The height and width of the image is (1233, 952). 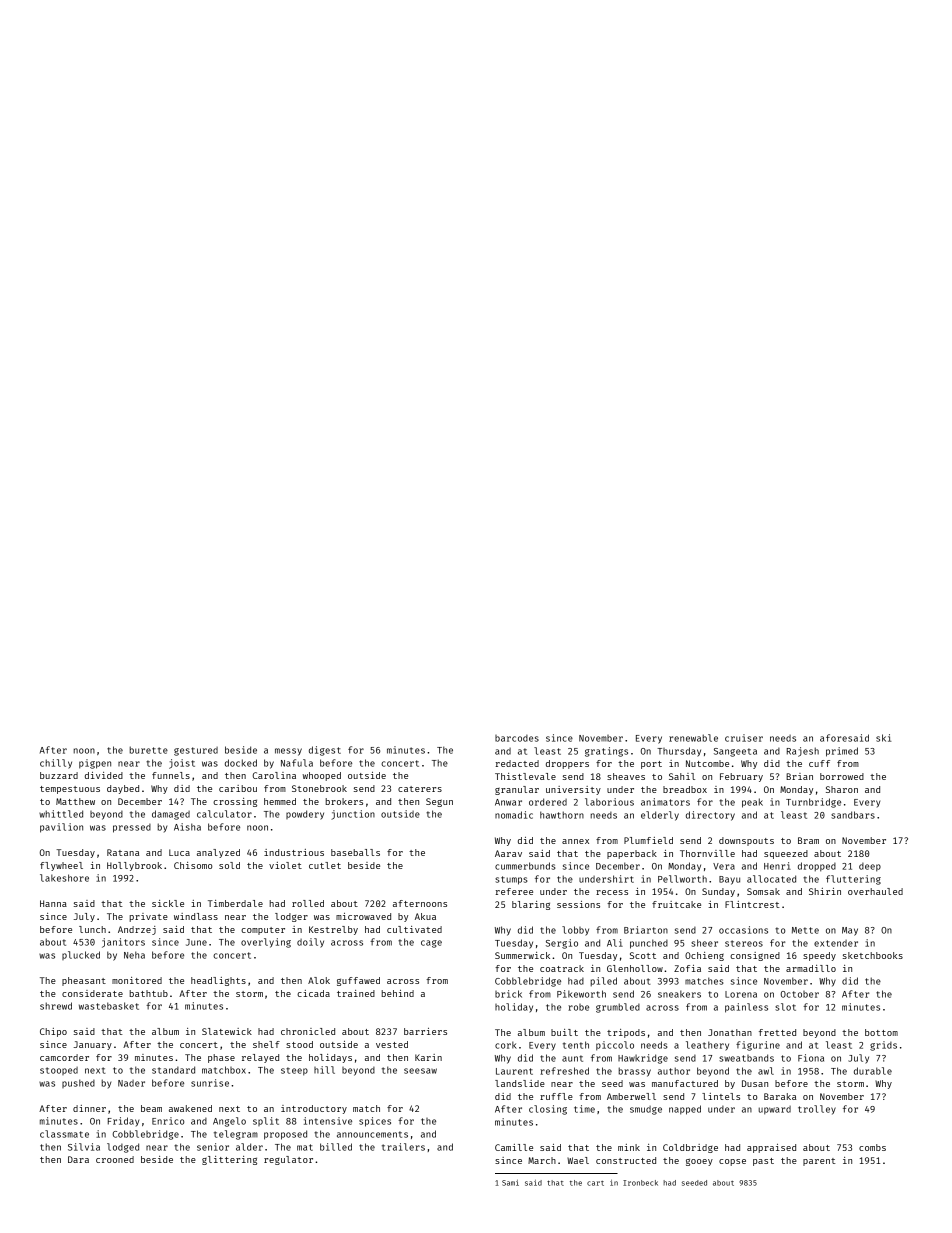 What do you see at coordinates (766, 1071) in the image?
I see `awl` at bounding box center [766, 1071].
